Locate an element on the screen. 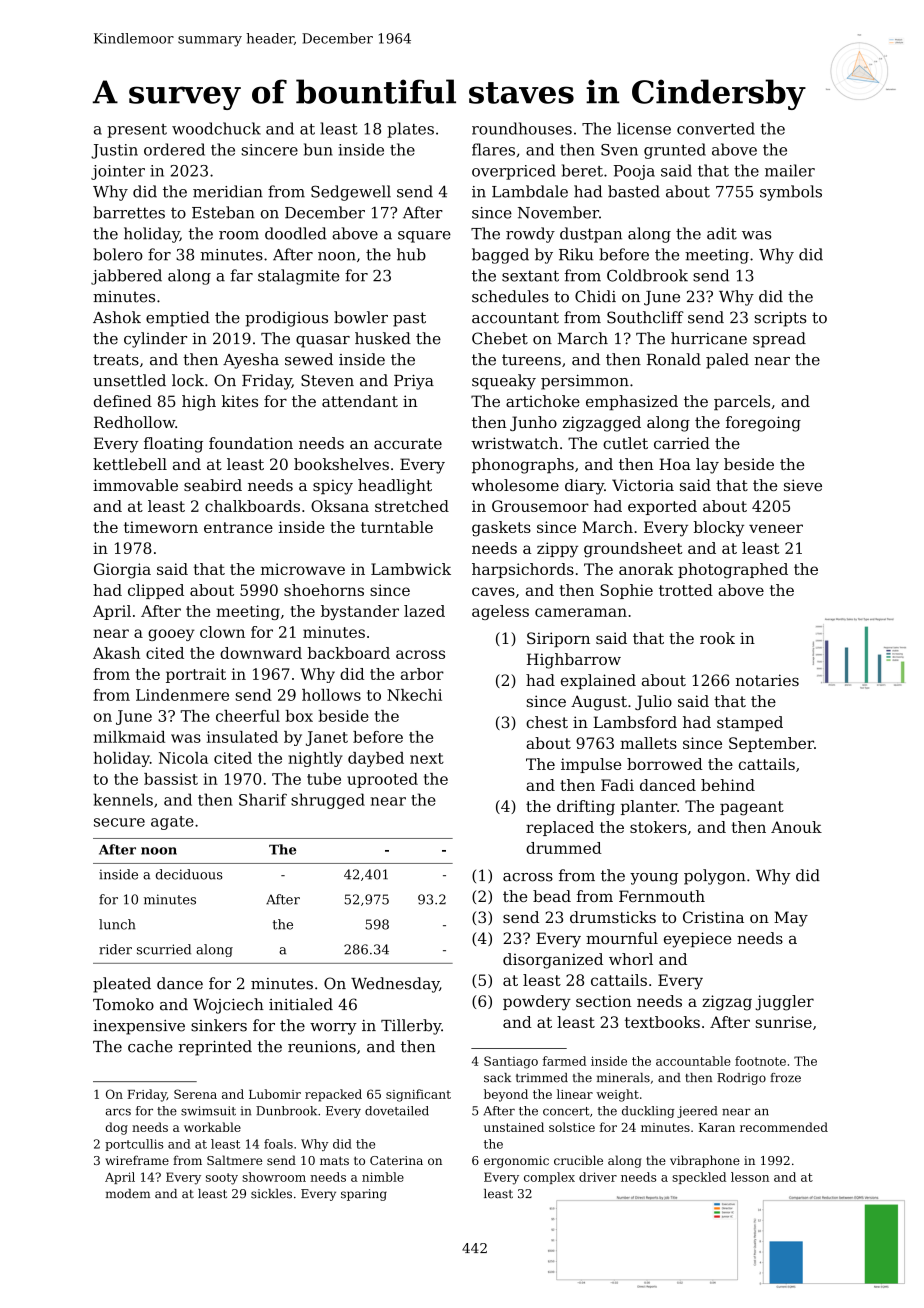 The height and width of the screenshot is (1308, 924). foals is located at coordinates (278, 1144).
